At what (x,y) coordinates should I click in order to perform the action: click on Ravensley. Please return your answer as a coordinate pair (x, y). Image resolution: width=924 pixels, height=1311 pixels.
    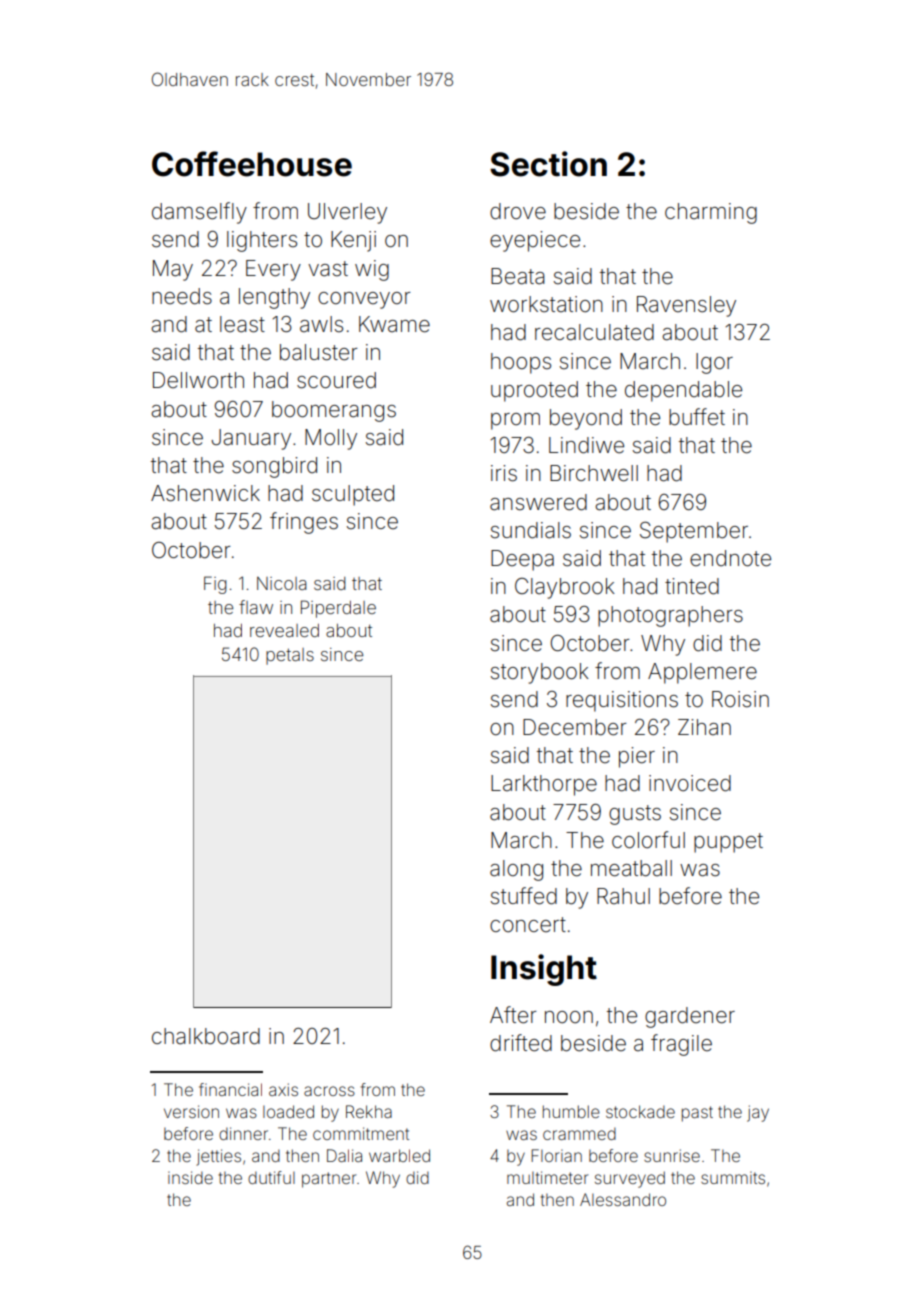
    Looking at the image, I should click on (686, 306).
